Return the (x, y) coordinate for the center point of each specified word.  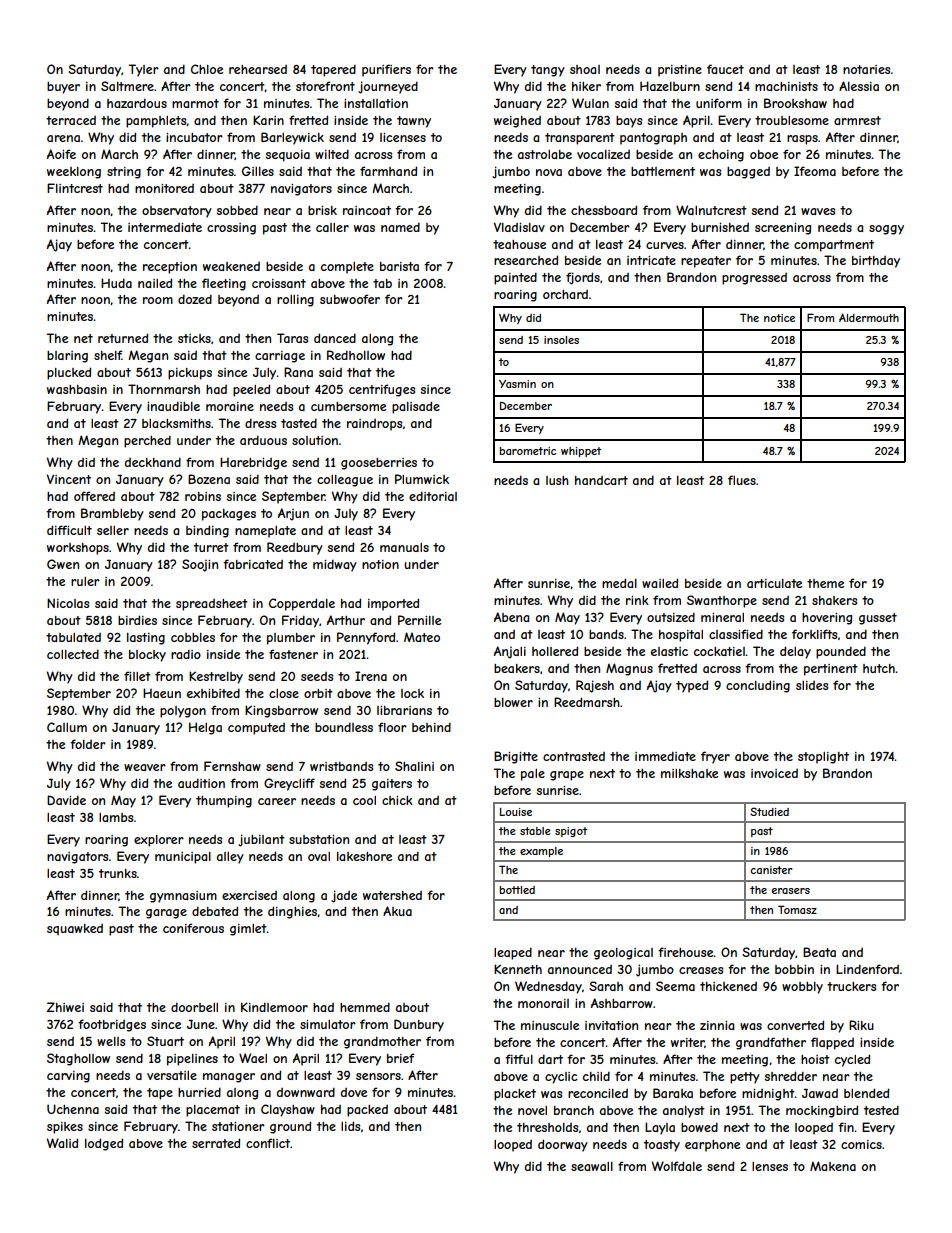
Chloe (207, 69)
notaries (866, 69)
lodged (104, 1144)
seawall (592, 1166)
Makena (833, 1166)
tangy (548, 71)
